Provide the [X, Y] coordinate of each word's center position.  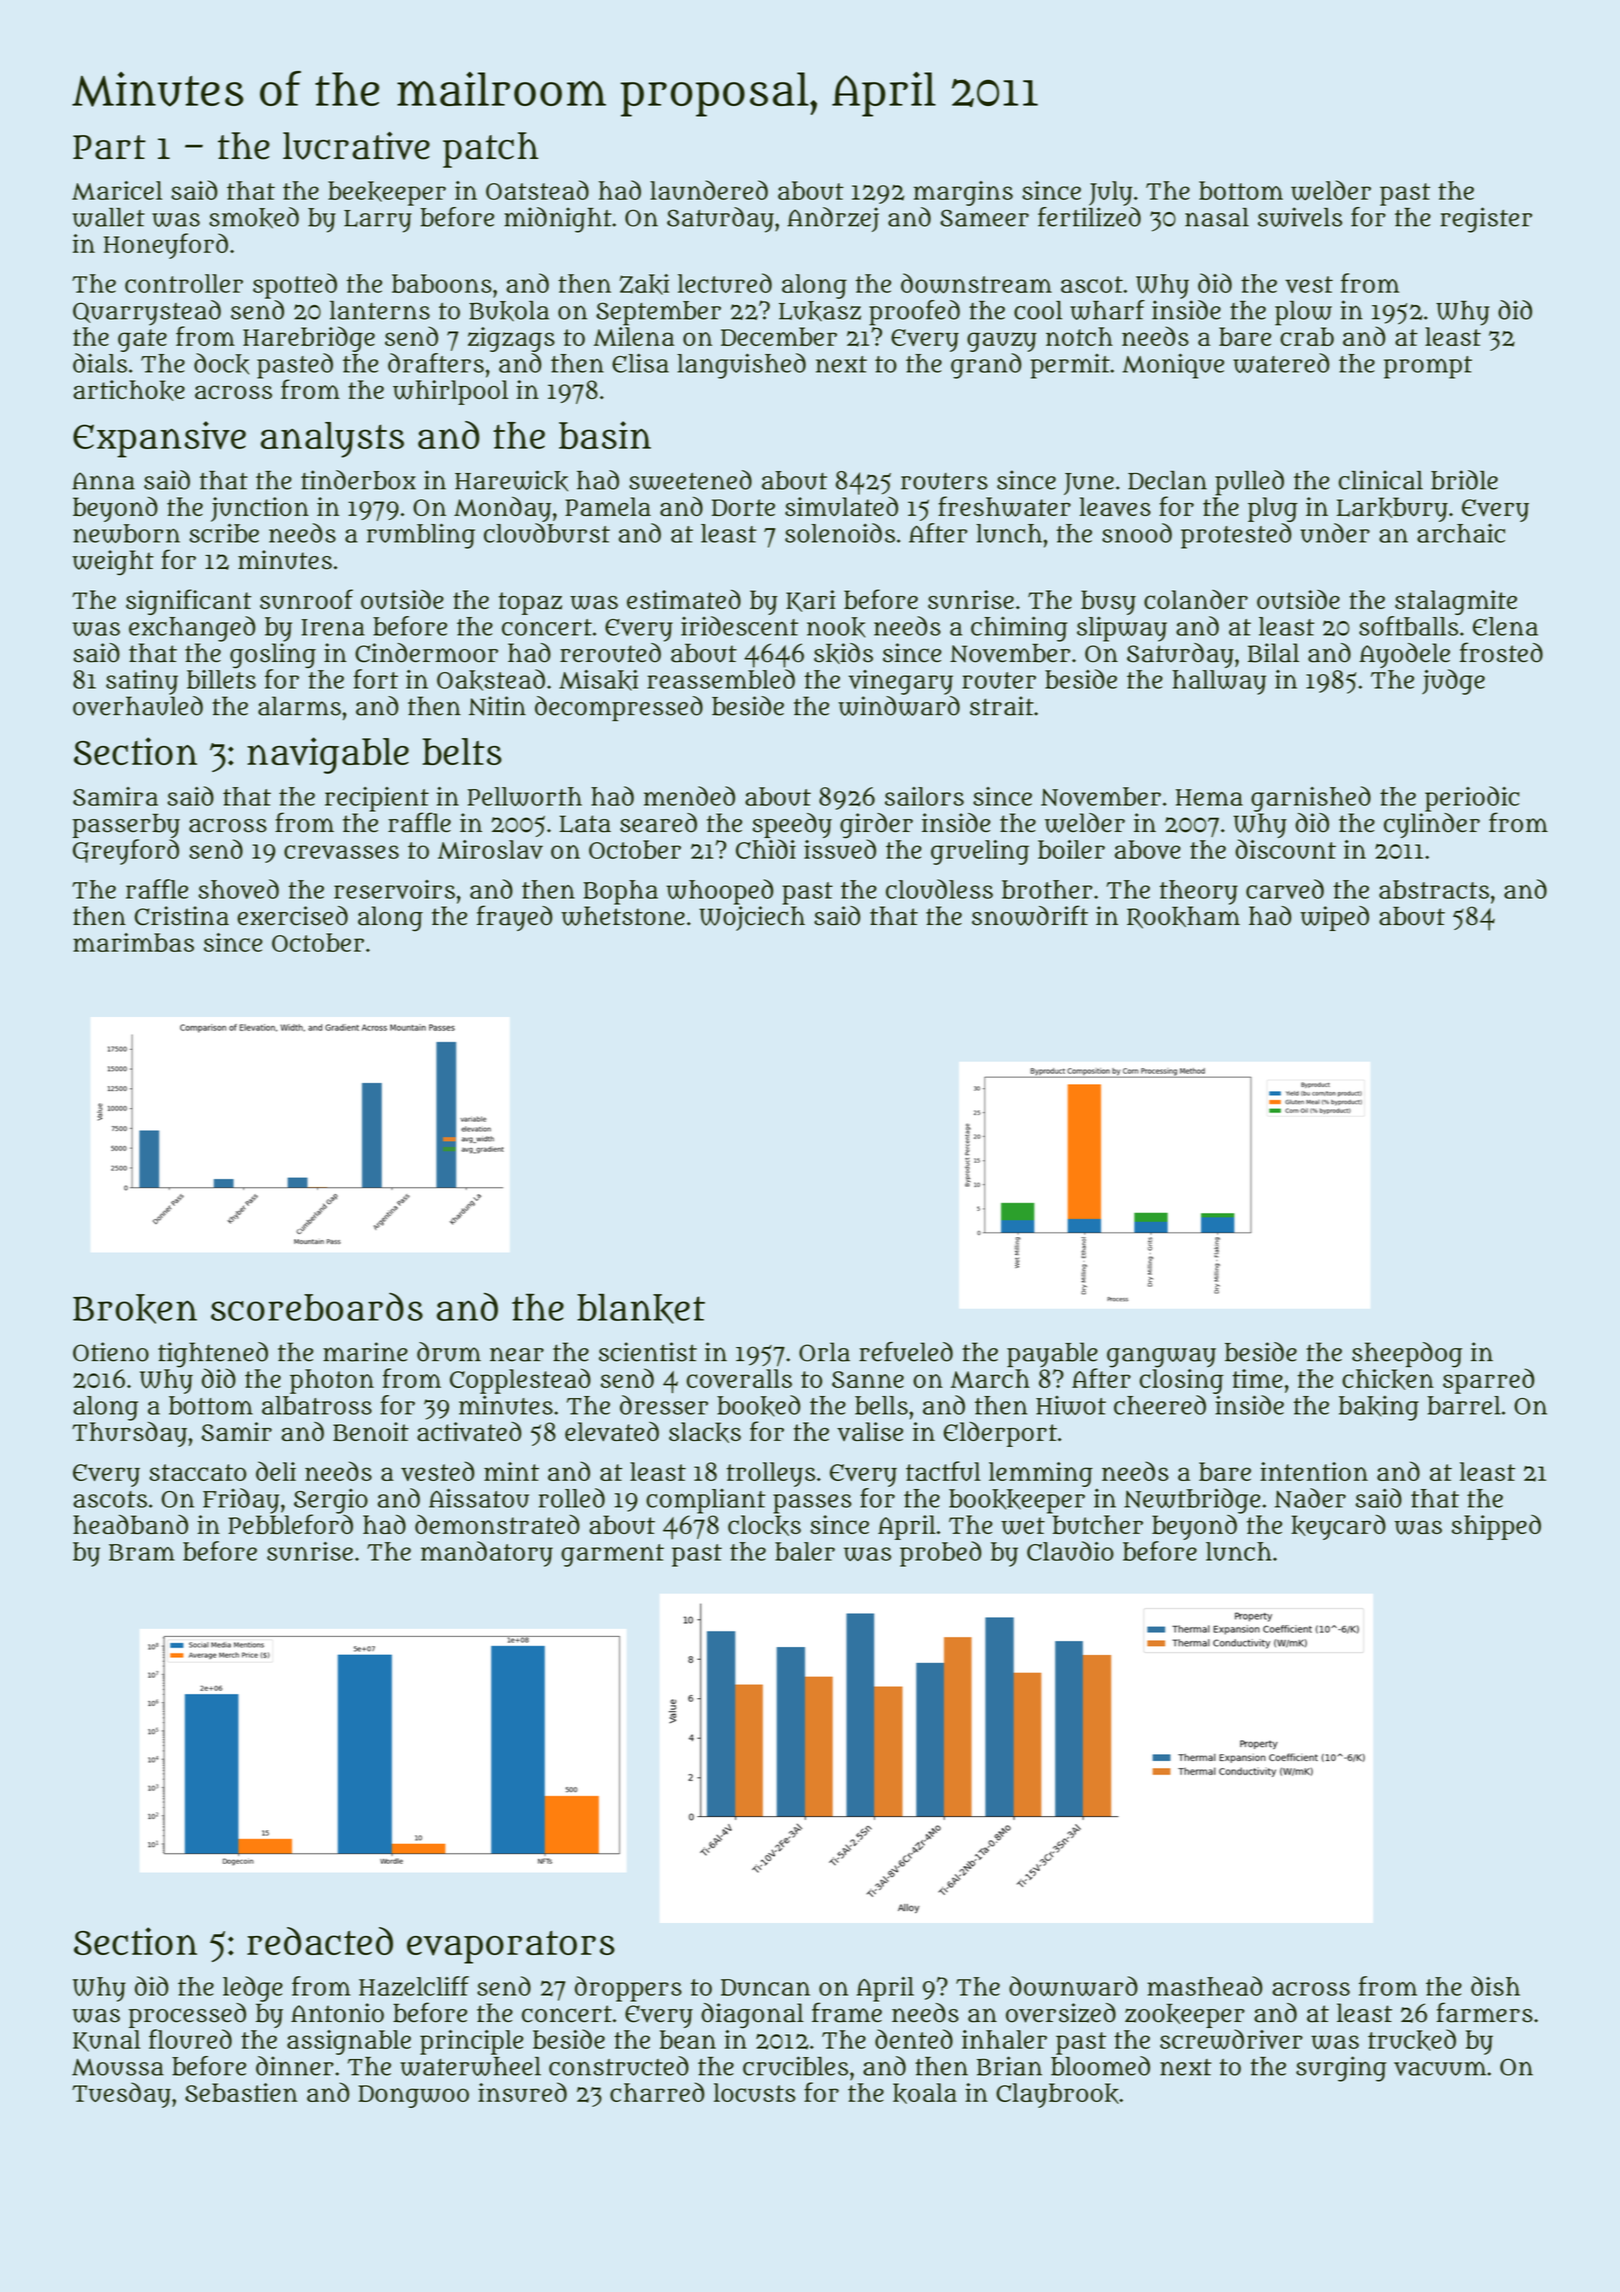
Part [109, 147]
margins [963, 193]
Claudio [1070, 1551]
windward [899, 706]
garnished [1311, 799]
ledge [253, 1989]
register [1486, 220]
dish [1495, 1986]
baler [805, 1551]
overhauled [138, 706]
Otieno [111, 1352]
